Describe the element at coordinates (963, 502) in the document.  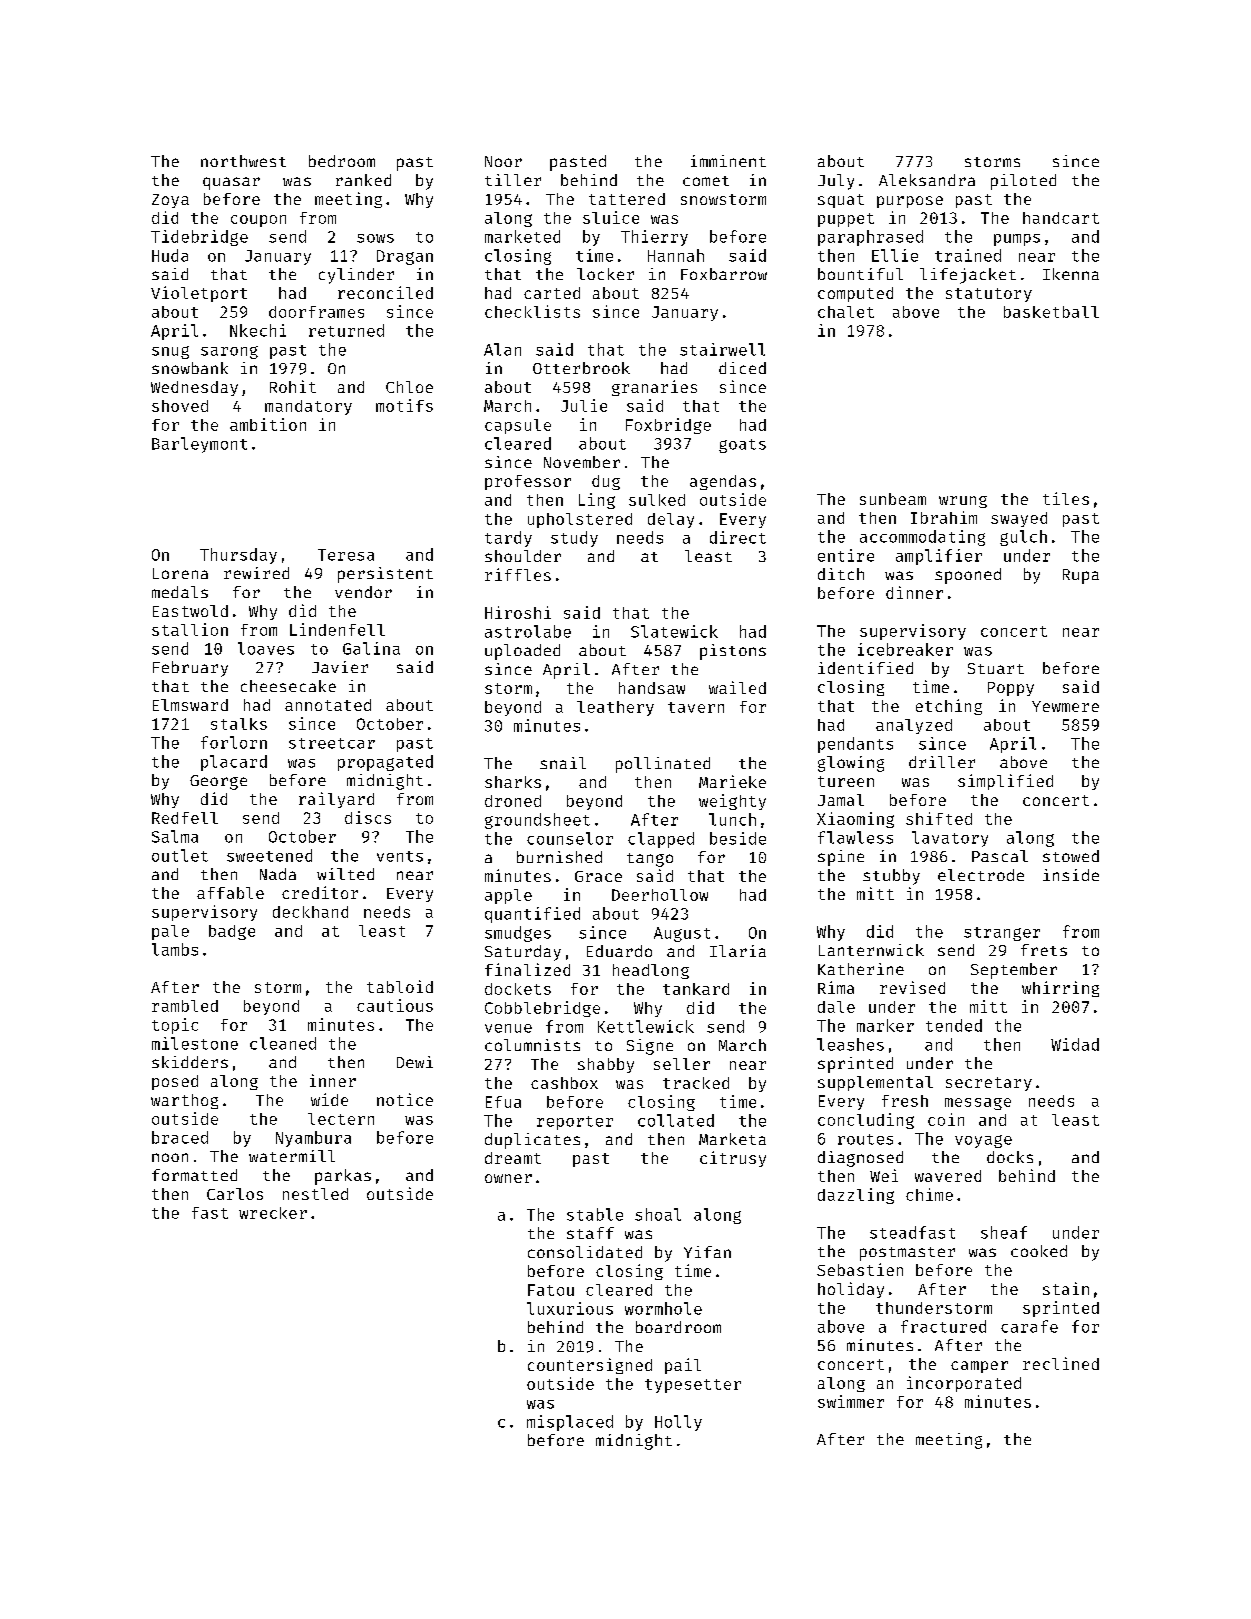
I see `wrung` at that location.
